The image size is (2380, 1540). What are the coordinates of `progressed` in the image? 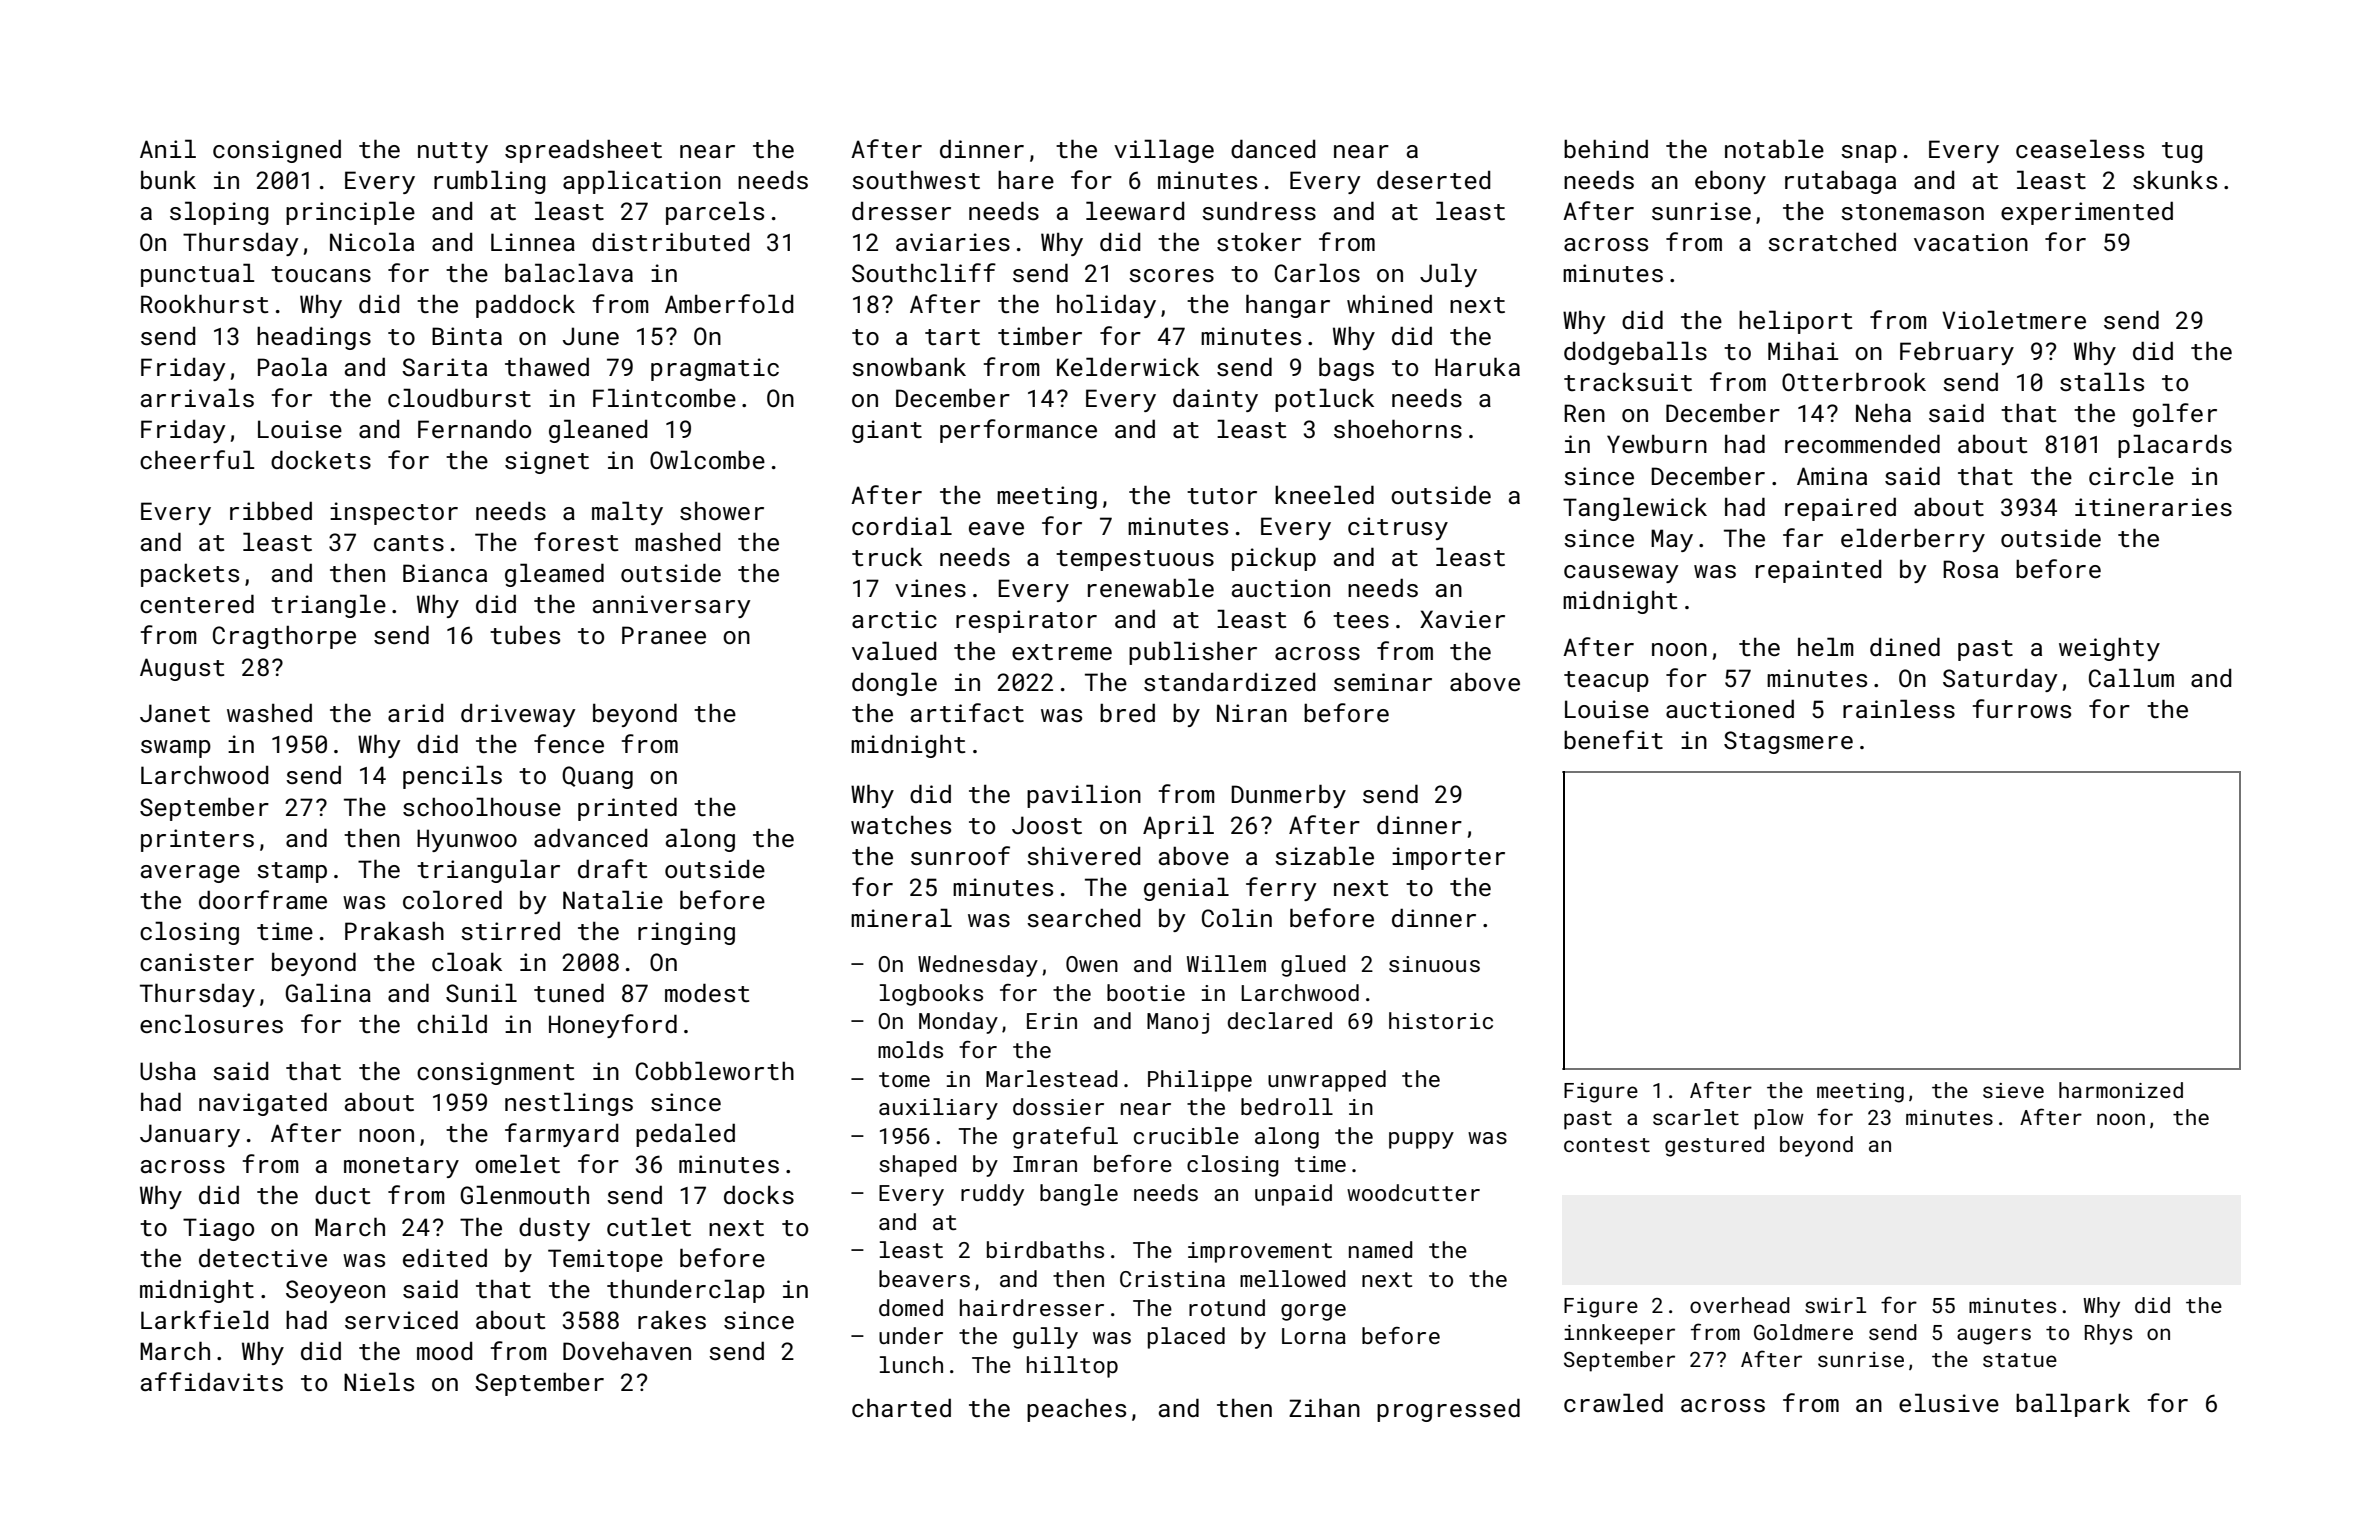 It's located at (1448, 1410).
